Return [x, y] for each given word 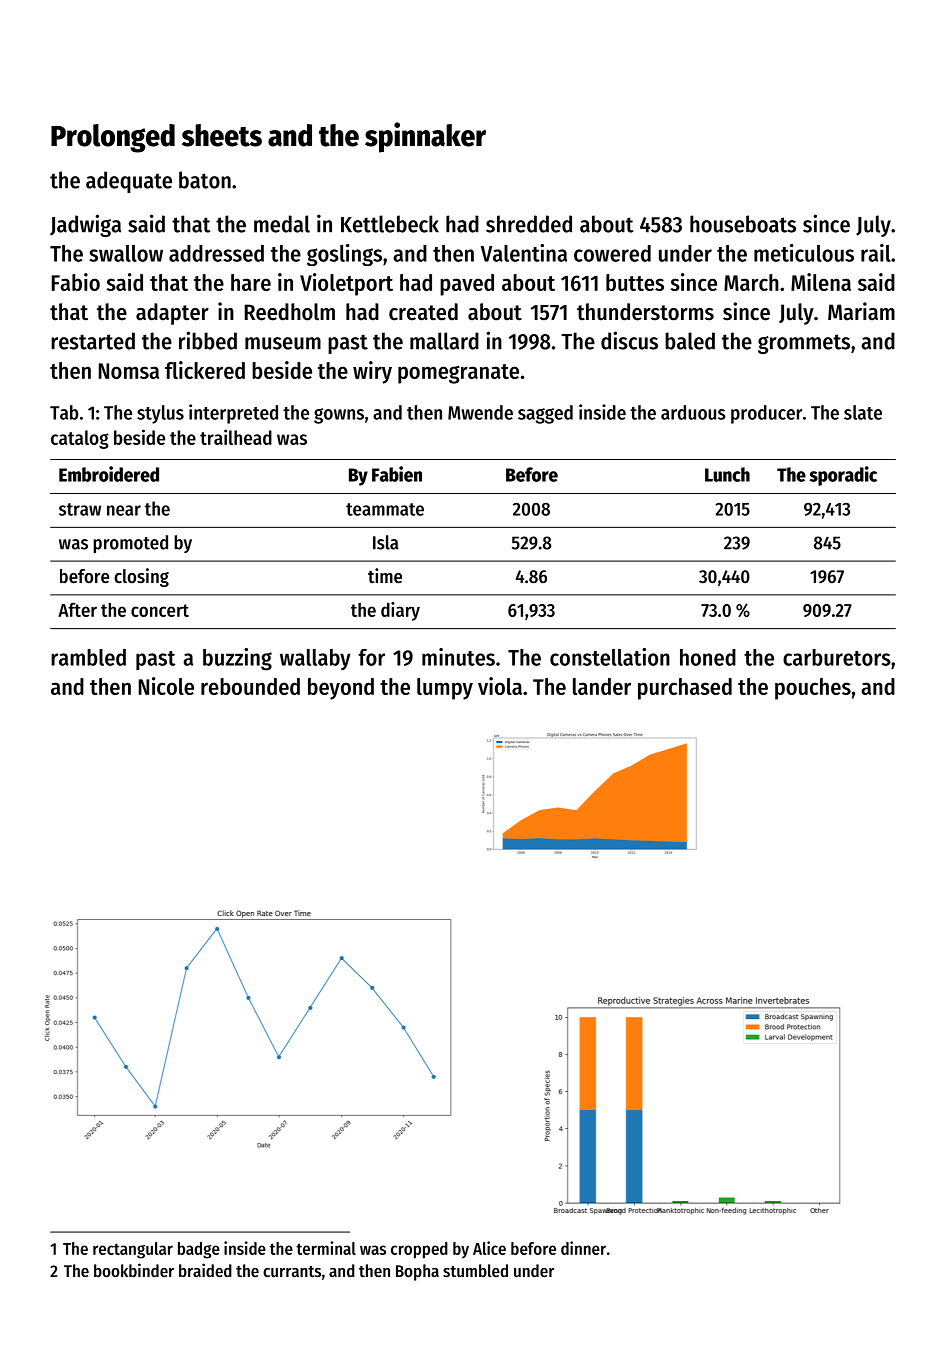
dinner [583, 1248]
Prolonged [113, 138]
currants [292, 1271]
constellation [610, 657]
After [77, 609]
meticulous [804, 253]
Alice [489, 1248]
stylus [160, 414]
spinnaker [425, 137]
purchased [685, 689]
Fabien [397, 474]
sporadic [843, 476]
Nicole [166, 686]
